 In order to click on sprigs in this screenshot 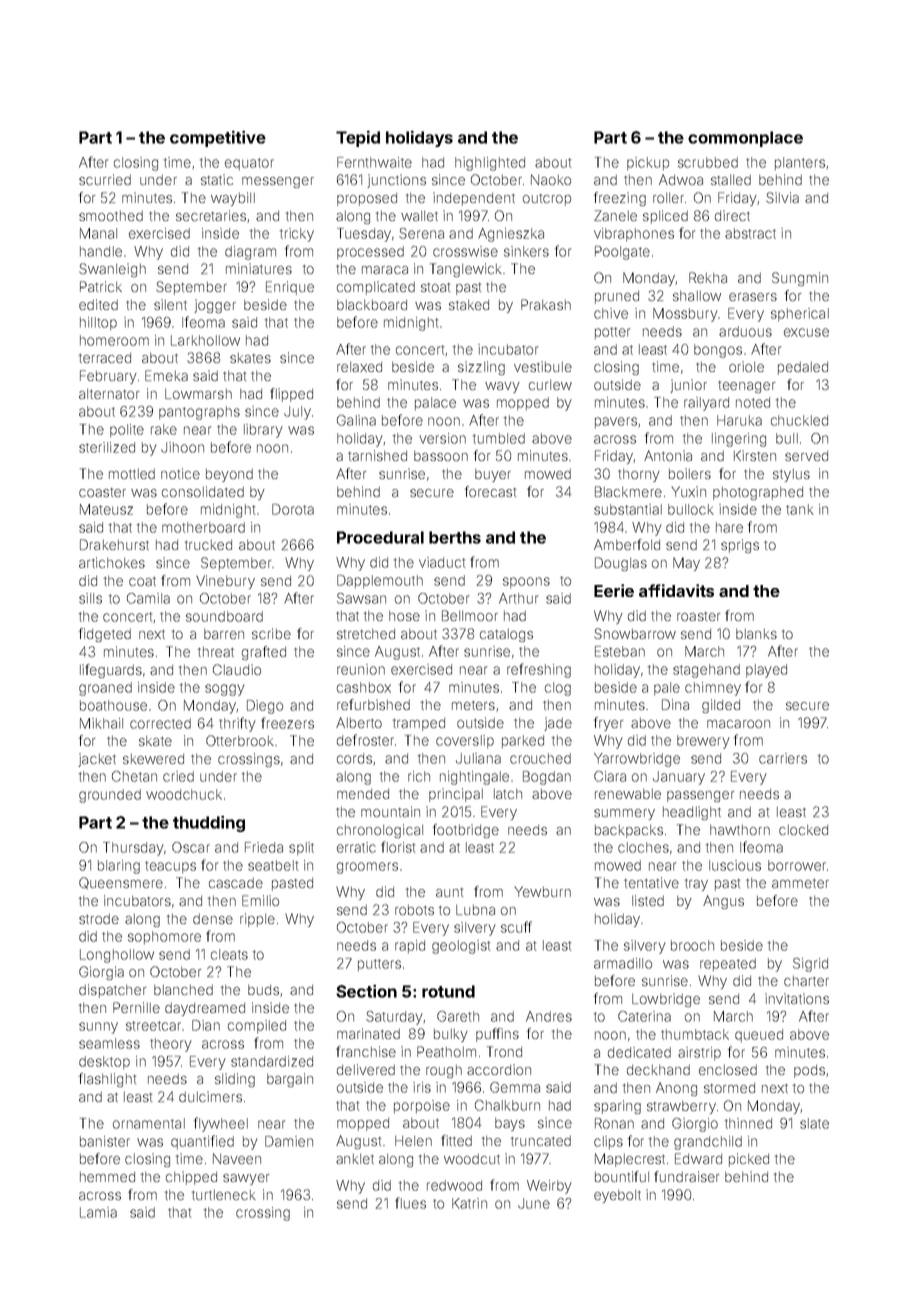, I will do `click(740, 546)`.
